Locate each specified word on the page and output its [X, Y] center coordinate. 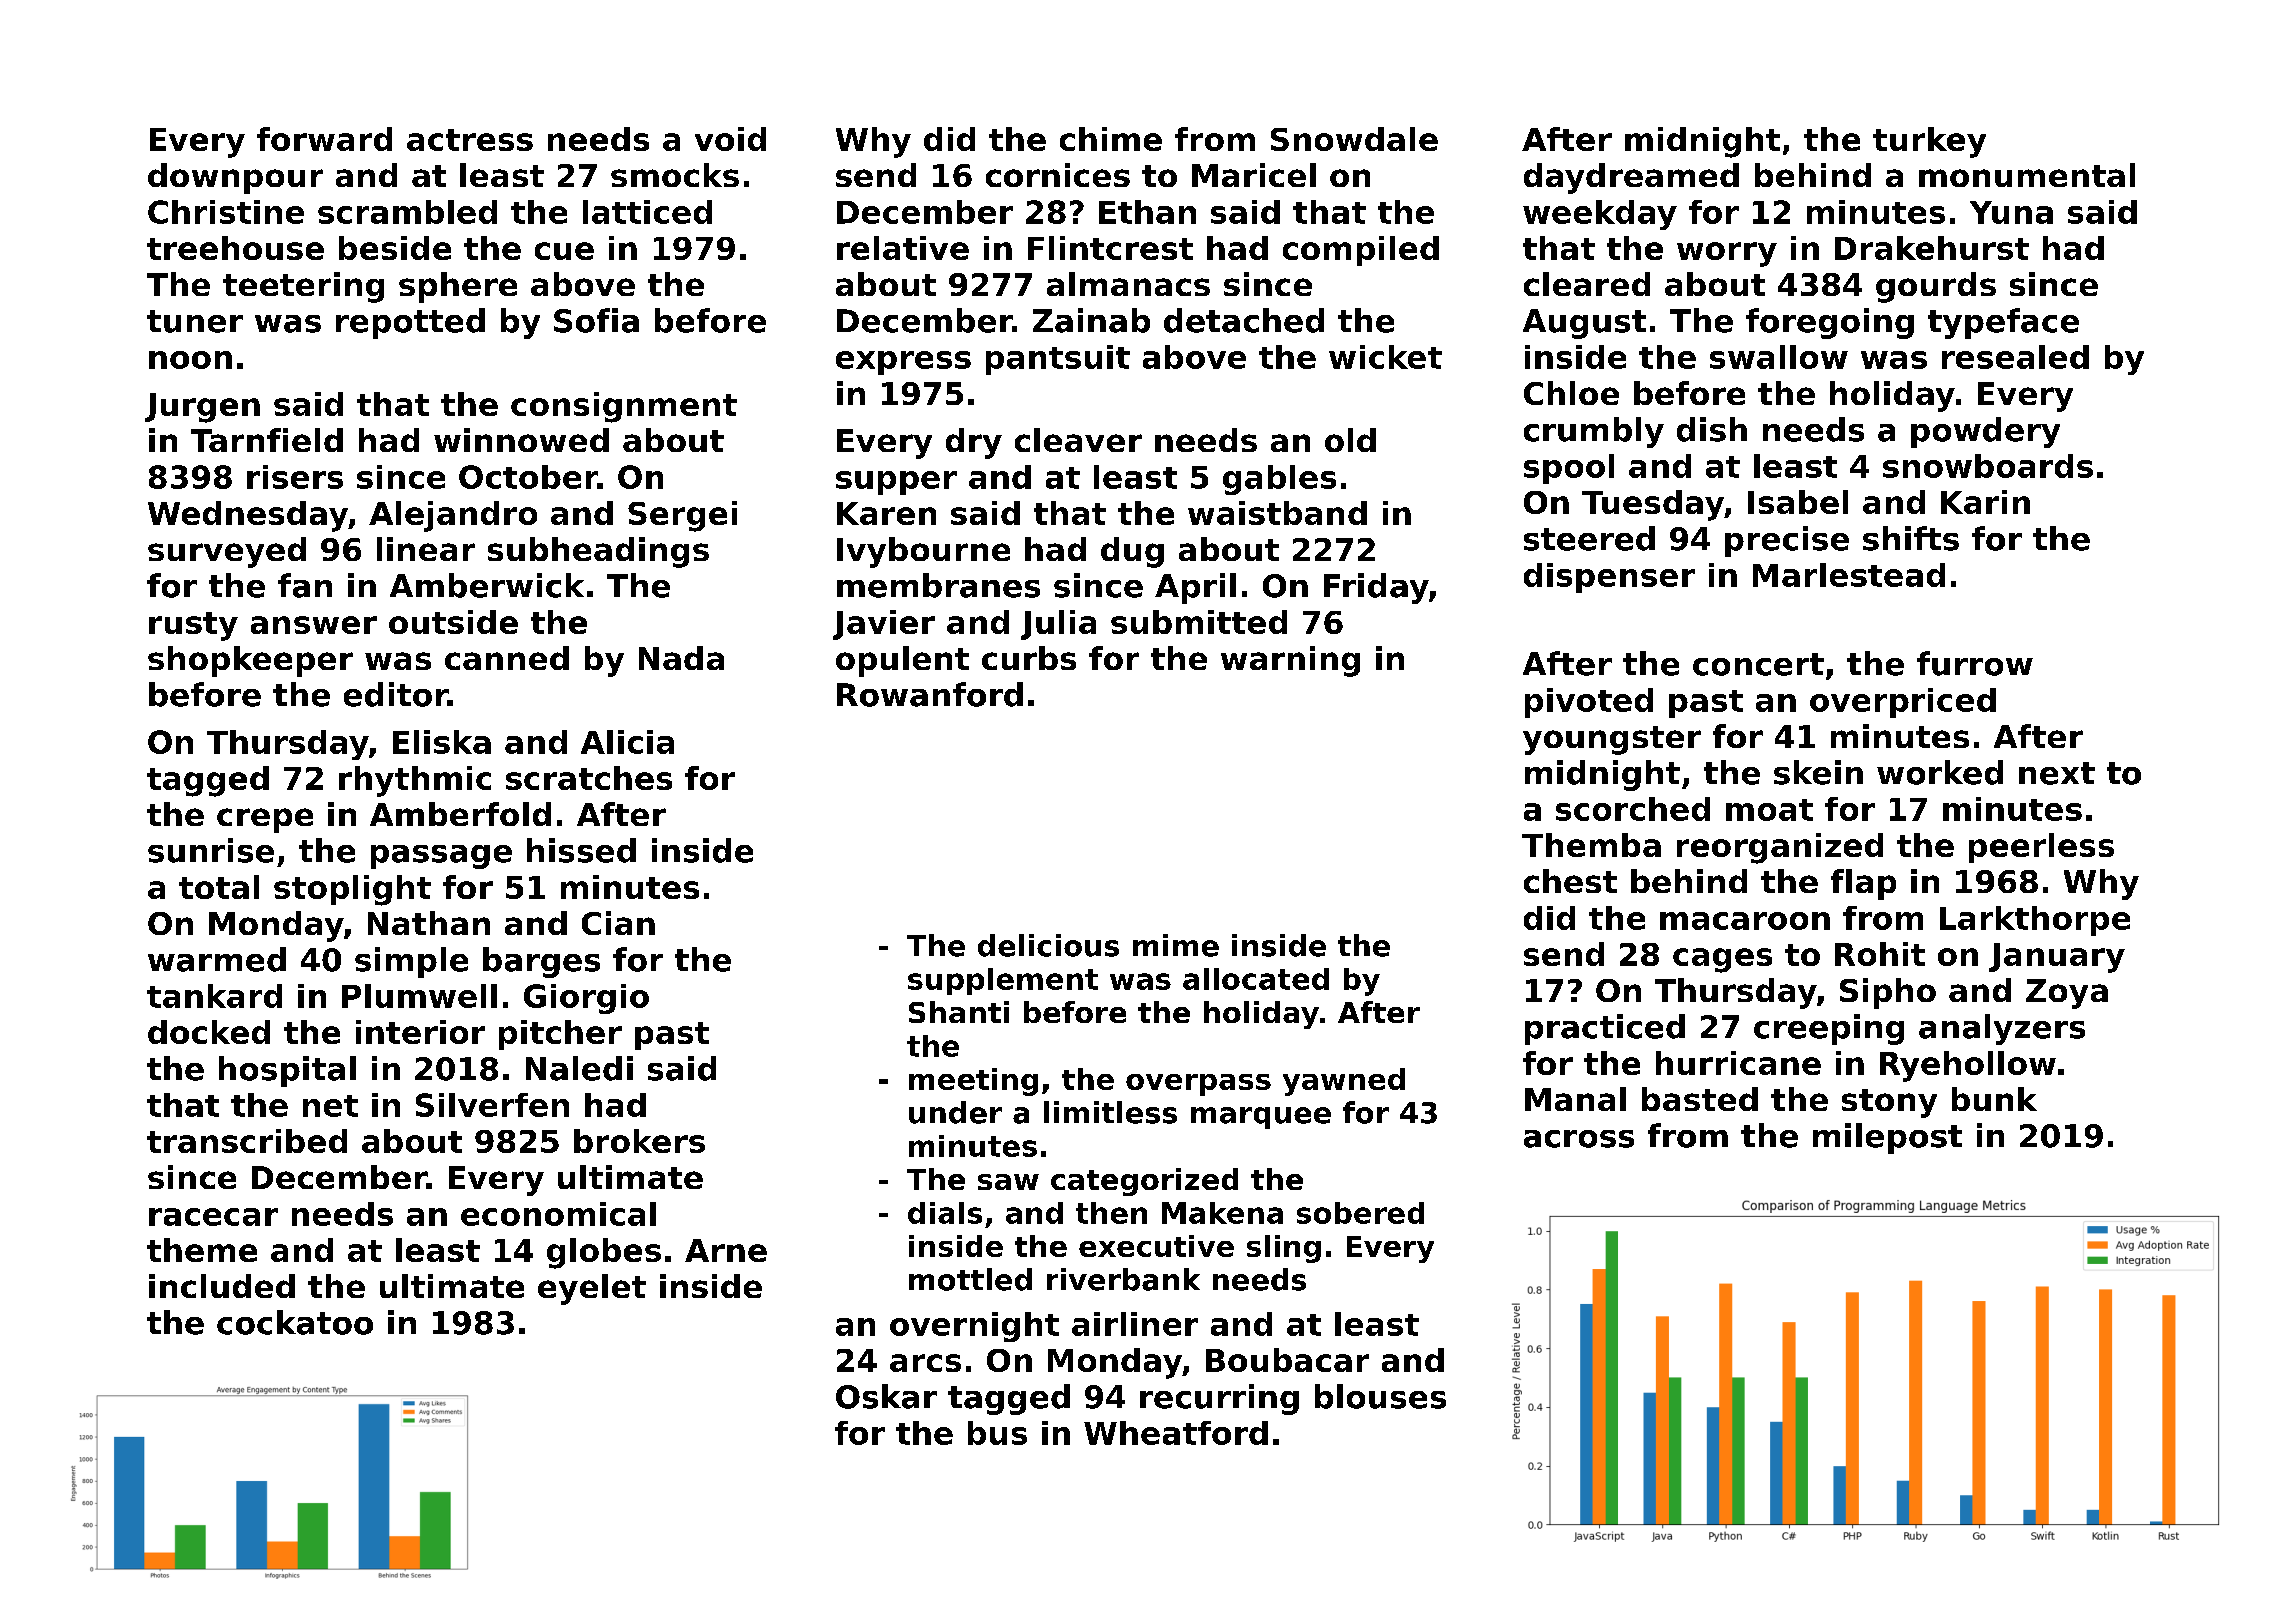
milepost [1887, 1138]
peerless [2041, 848]
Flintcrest [1110, 248]
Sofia [596, 320]
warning [1290, 661]
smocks [675, 175]
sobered [1360, 1213]
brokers [639, 1141]
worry [1727, 254]
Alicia [627, 742]
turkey [1929, 142]
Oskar [886, 1396]
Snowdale [1354, 139]
